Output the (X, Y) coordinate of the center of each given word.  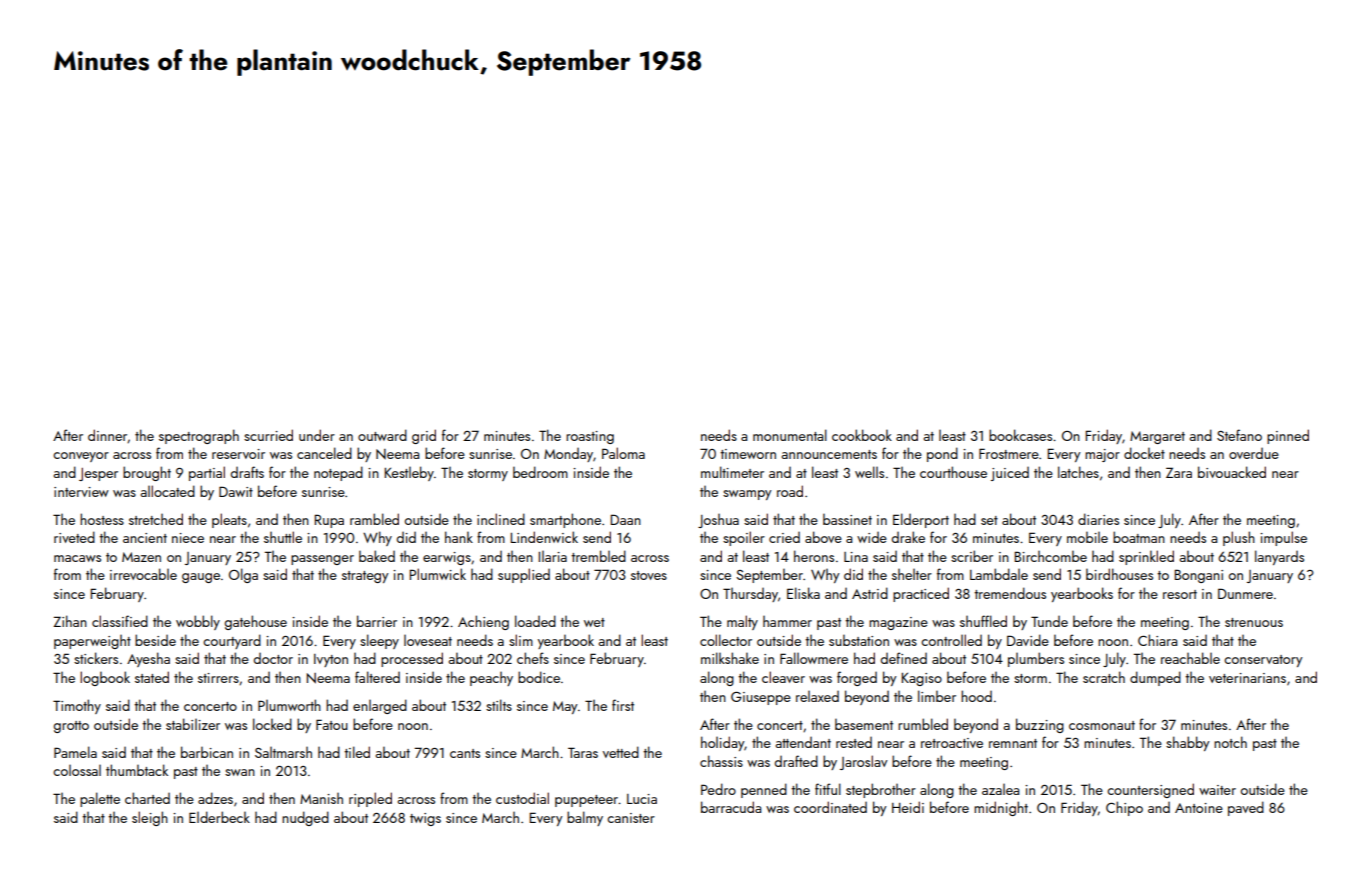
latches (1078, 472)
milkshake (730, 658)
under (317, 435)
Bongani (1198, 576)
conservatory (1263, 661)
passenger (322, 560)
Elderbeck (219, 817)
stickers (96, 658)
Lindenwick (544, 537)
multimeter (732, 472)
